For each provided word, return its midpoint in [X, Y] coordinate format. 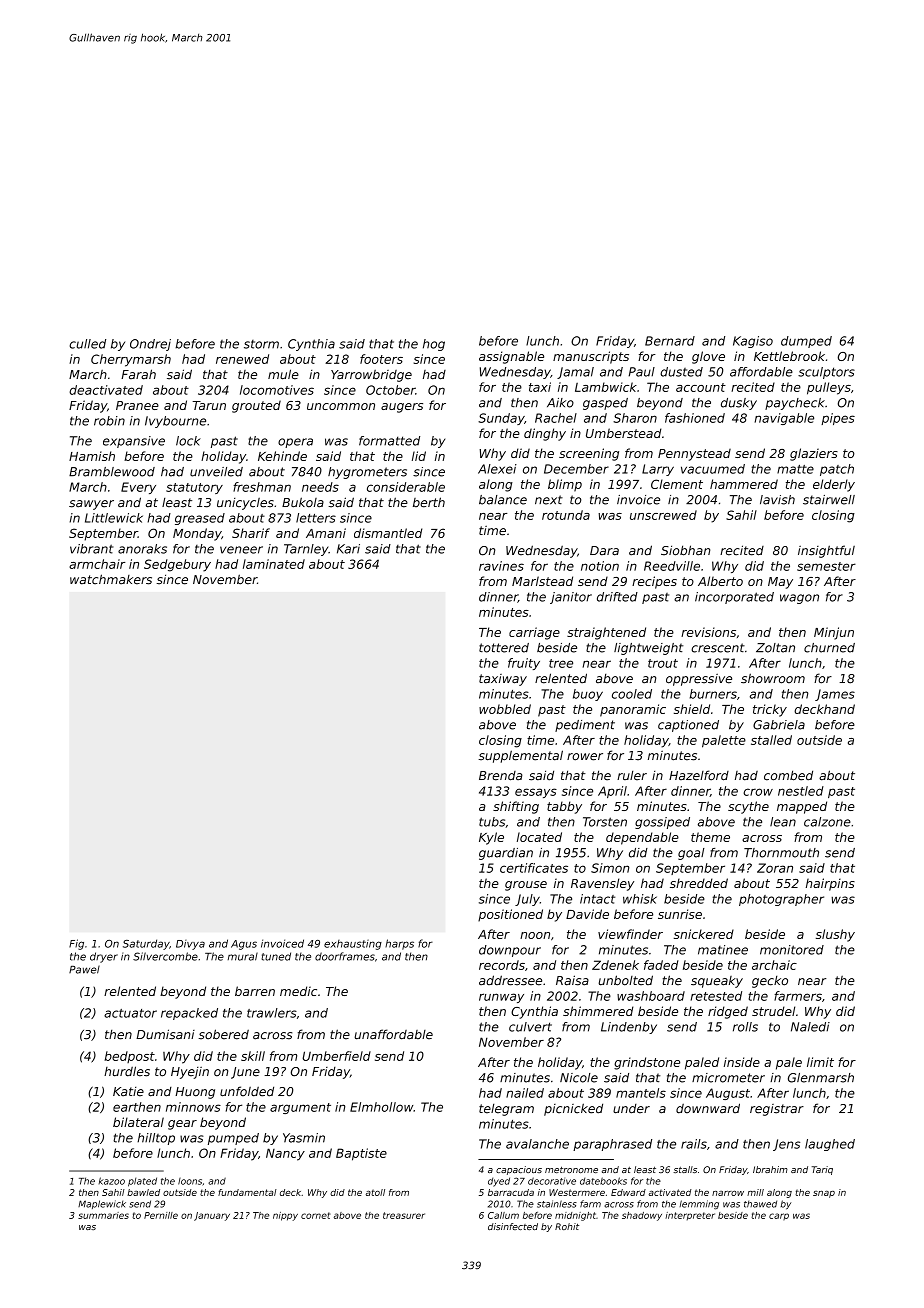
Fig [76, 944]
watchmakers [111, 579]
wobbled [505, 709]
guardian [506, 854]
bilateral [138, 1122]
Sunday [501, 419]
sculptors [826, 373]
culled [87, 344]
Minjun [834, 633]
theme [710, 837]
